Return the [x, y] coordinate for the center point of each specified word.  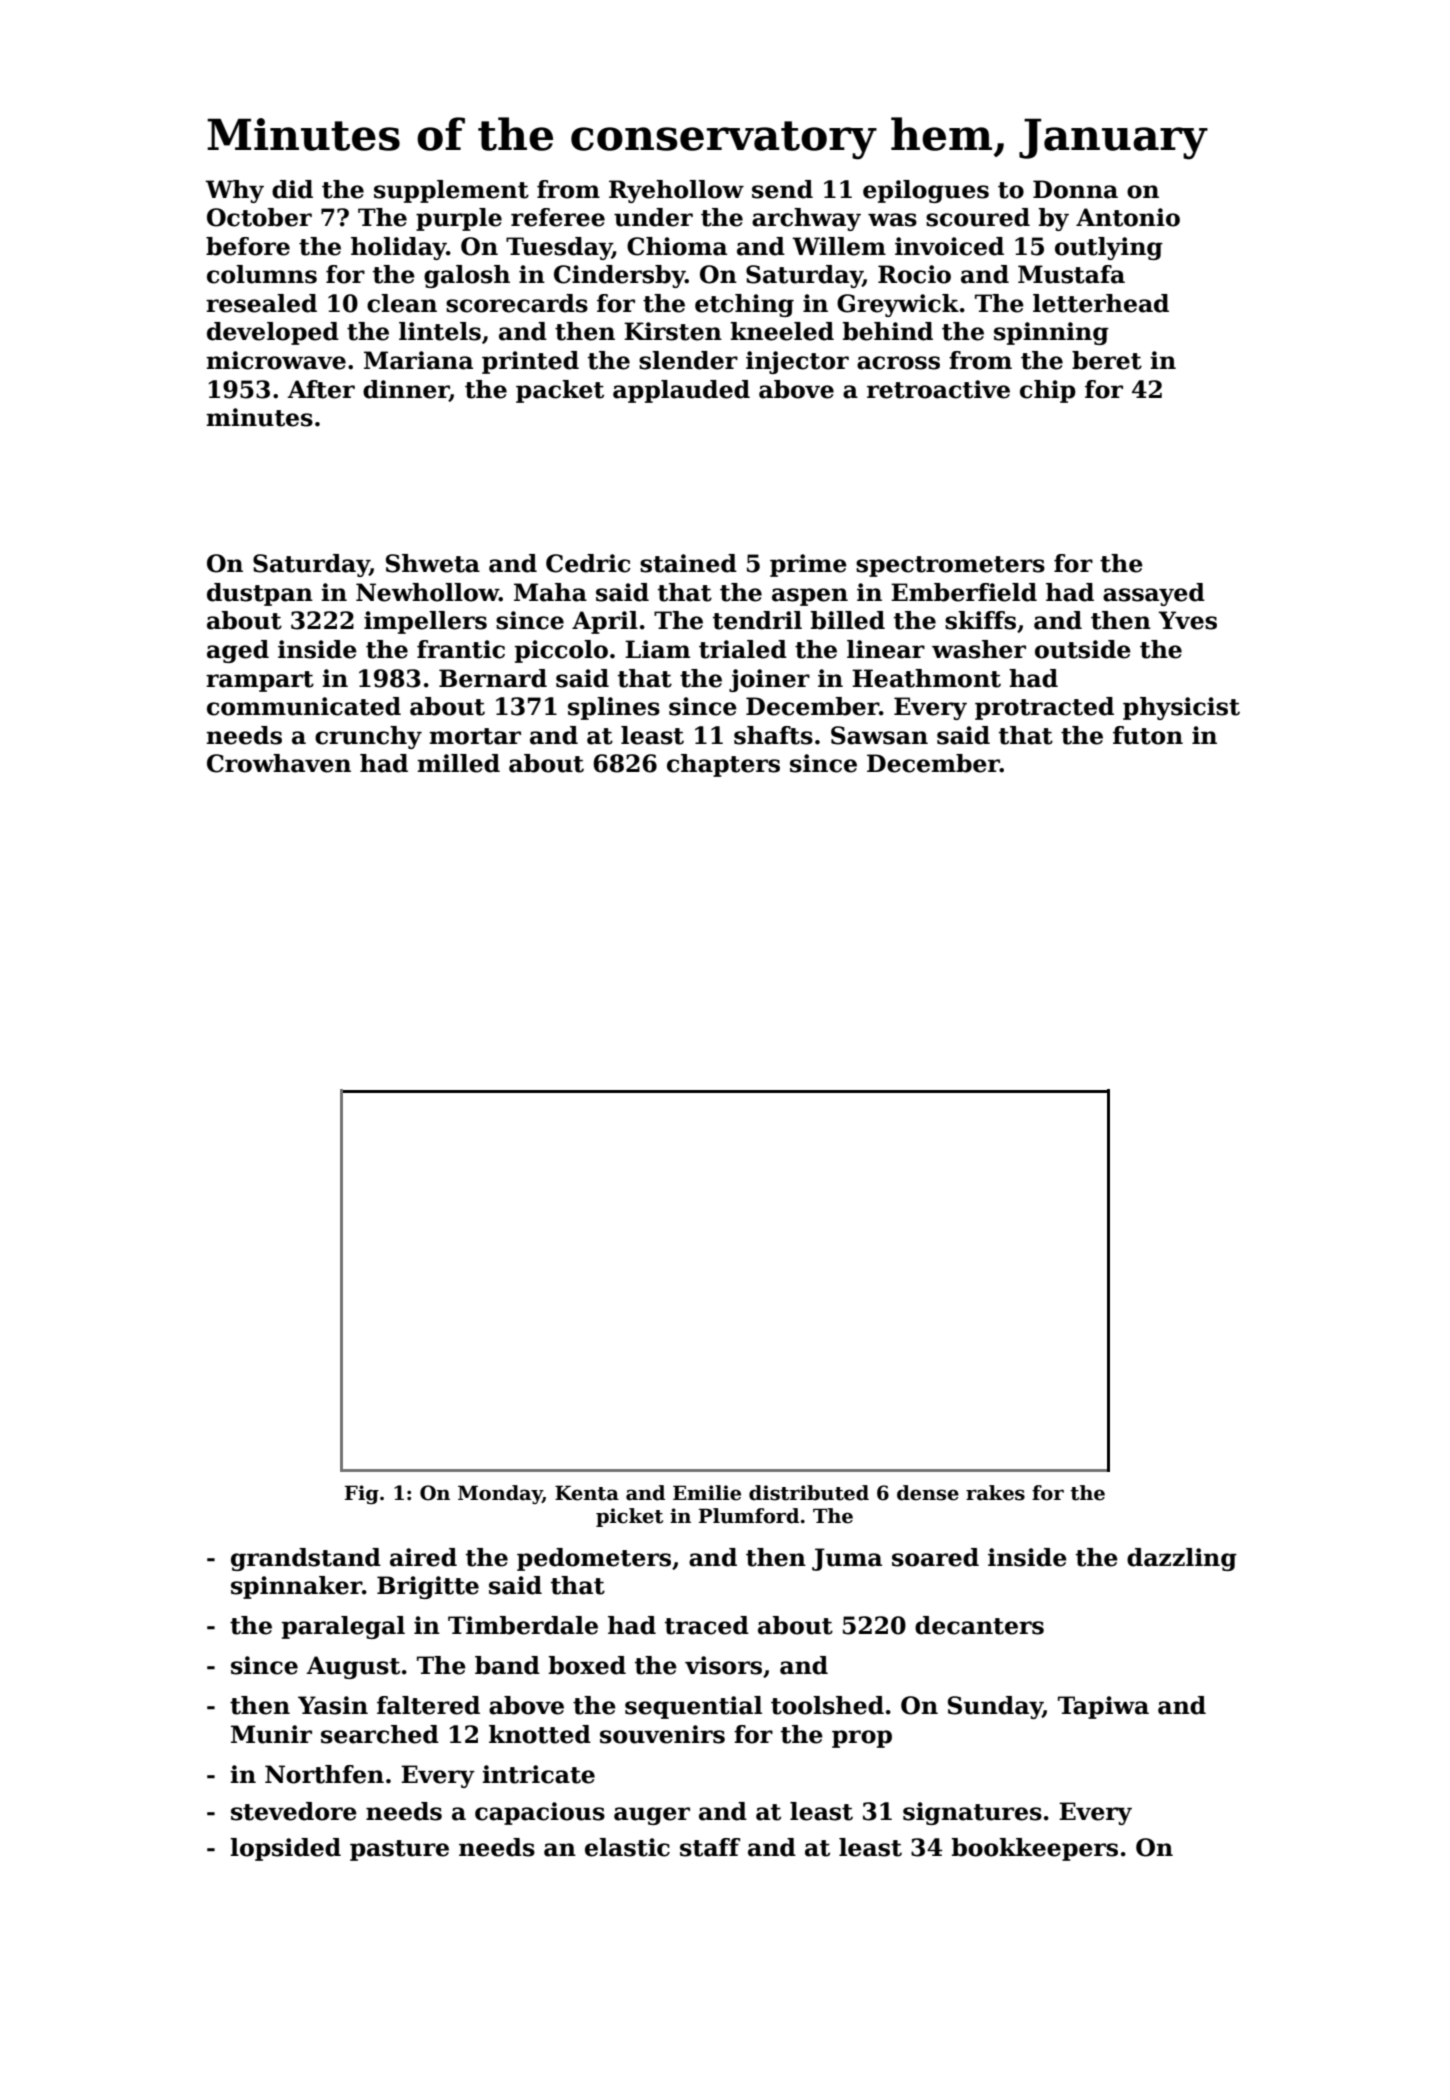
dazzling [1182, 1559]
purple [459, 219]
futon [1148, 735]
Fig [362, 1494]
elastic [627, 1847]
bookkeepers [1035, 1849]
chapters [723, 765]
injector [797, 362]
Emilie [707, 1493]
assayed [1154, 594]
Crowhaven [279, 763]
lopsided [285, 1849]
